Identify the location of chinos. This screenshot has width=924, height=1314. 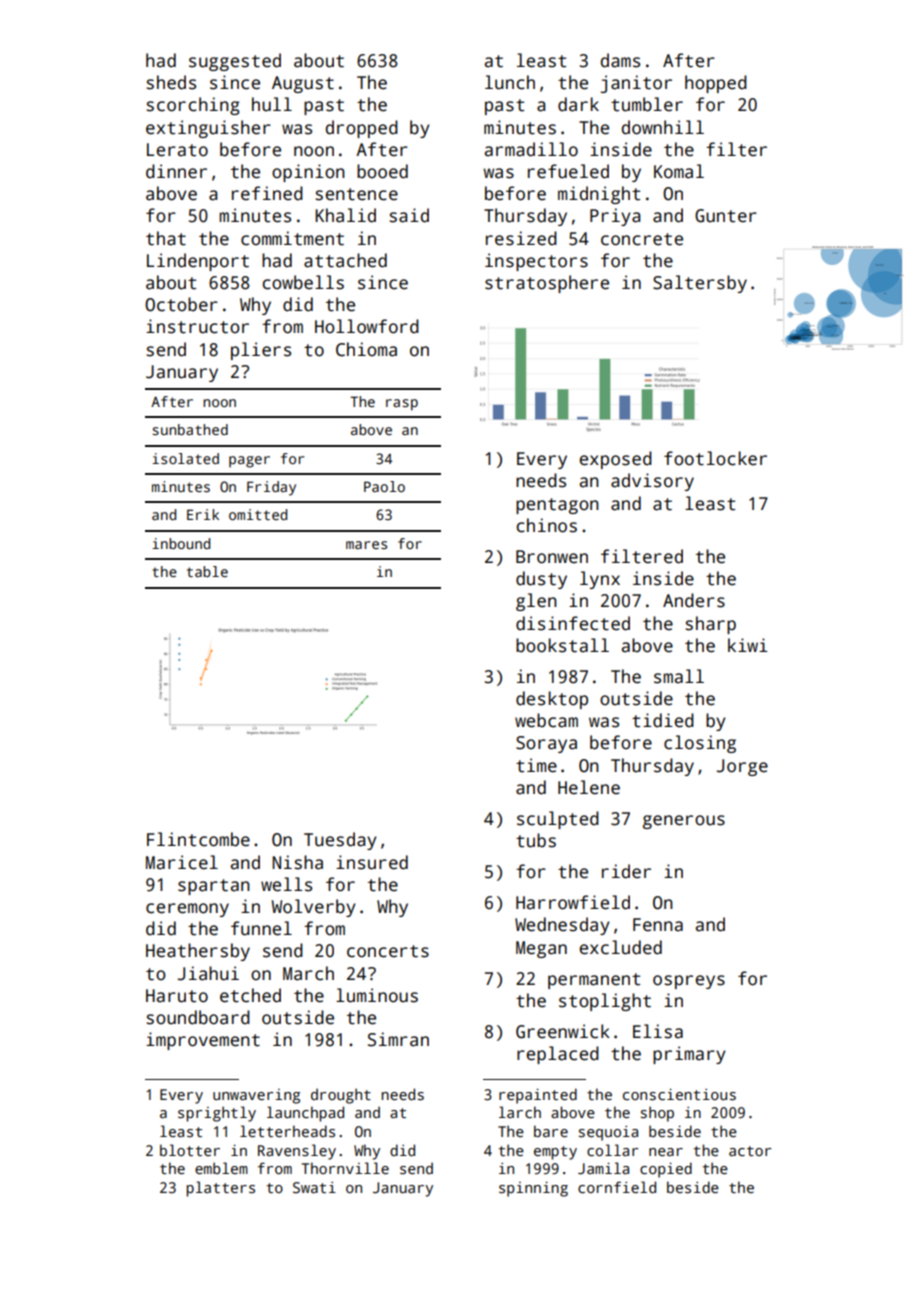
(546, 525).
